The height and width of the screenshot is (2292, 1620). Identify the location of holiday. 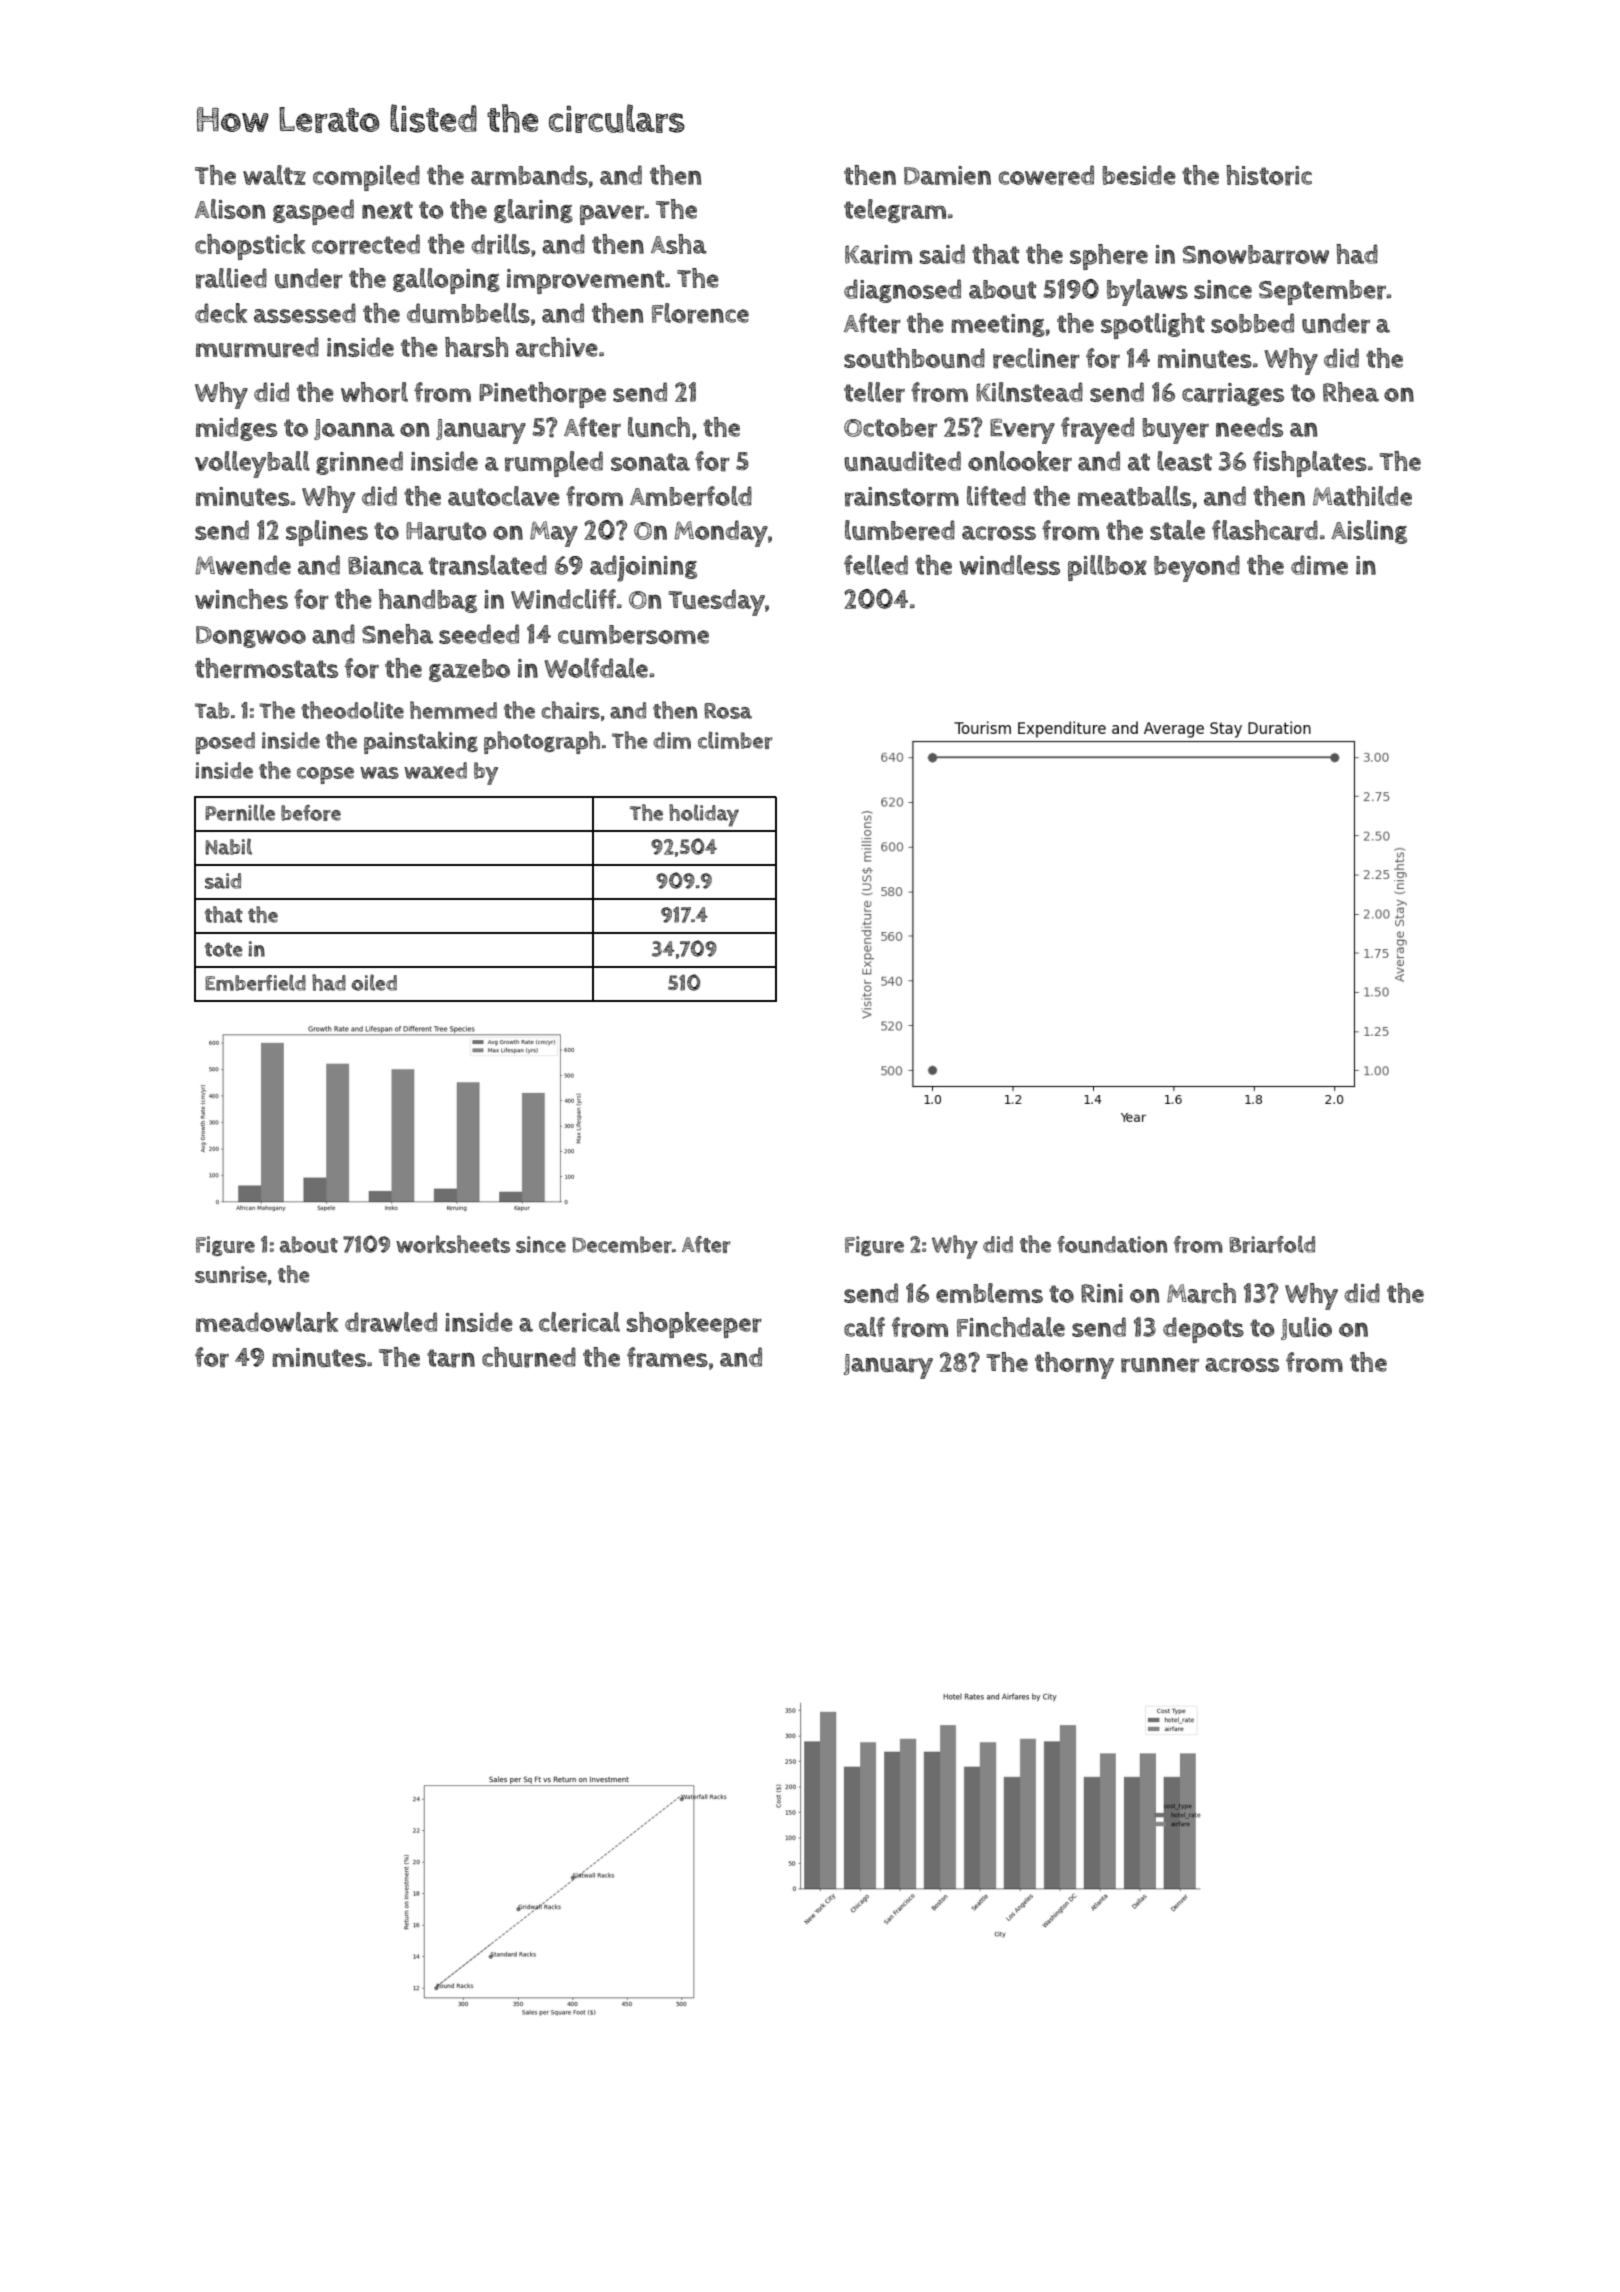
(704, 815).
